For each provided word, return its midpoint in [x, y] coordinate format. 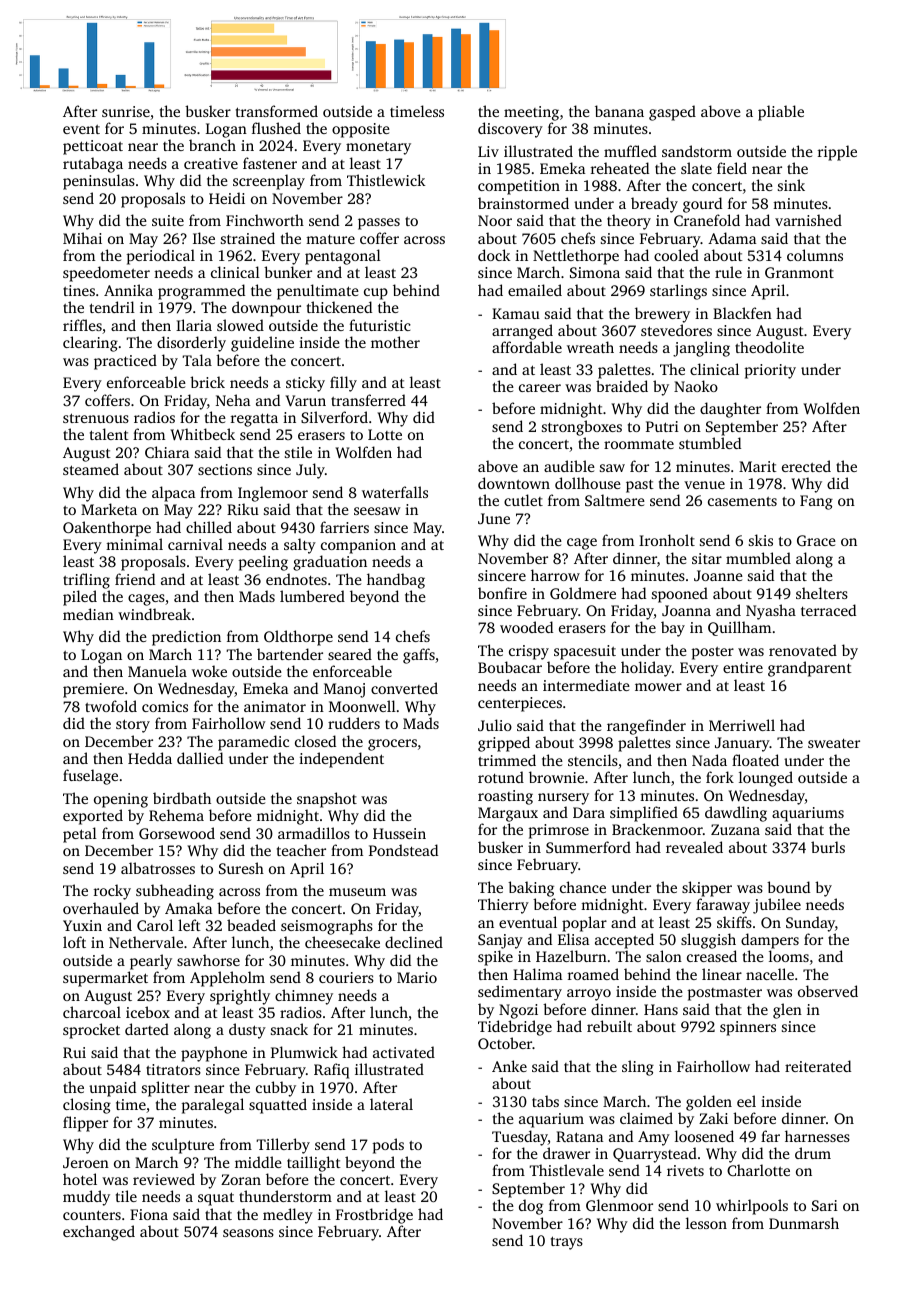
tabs [545, 1101]
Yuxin [82, 925]
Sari [825, 1205]
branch [212, 145]
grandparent [810, 669]
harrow [555, 575]
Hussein [399, 833]
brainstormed [523, 203]
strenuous [96, 418]
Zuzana [735, 829]
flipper [85, 1124]
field [732, 168]
